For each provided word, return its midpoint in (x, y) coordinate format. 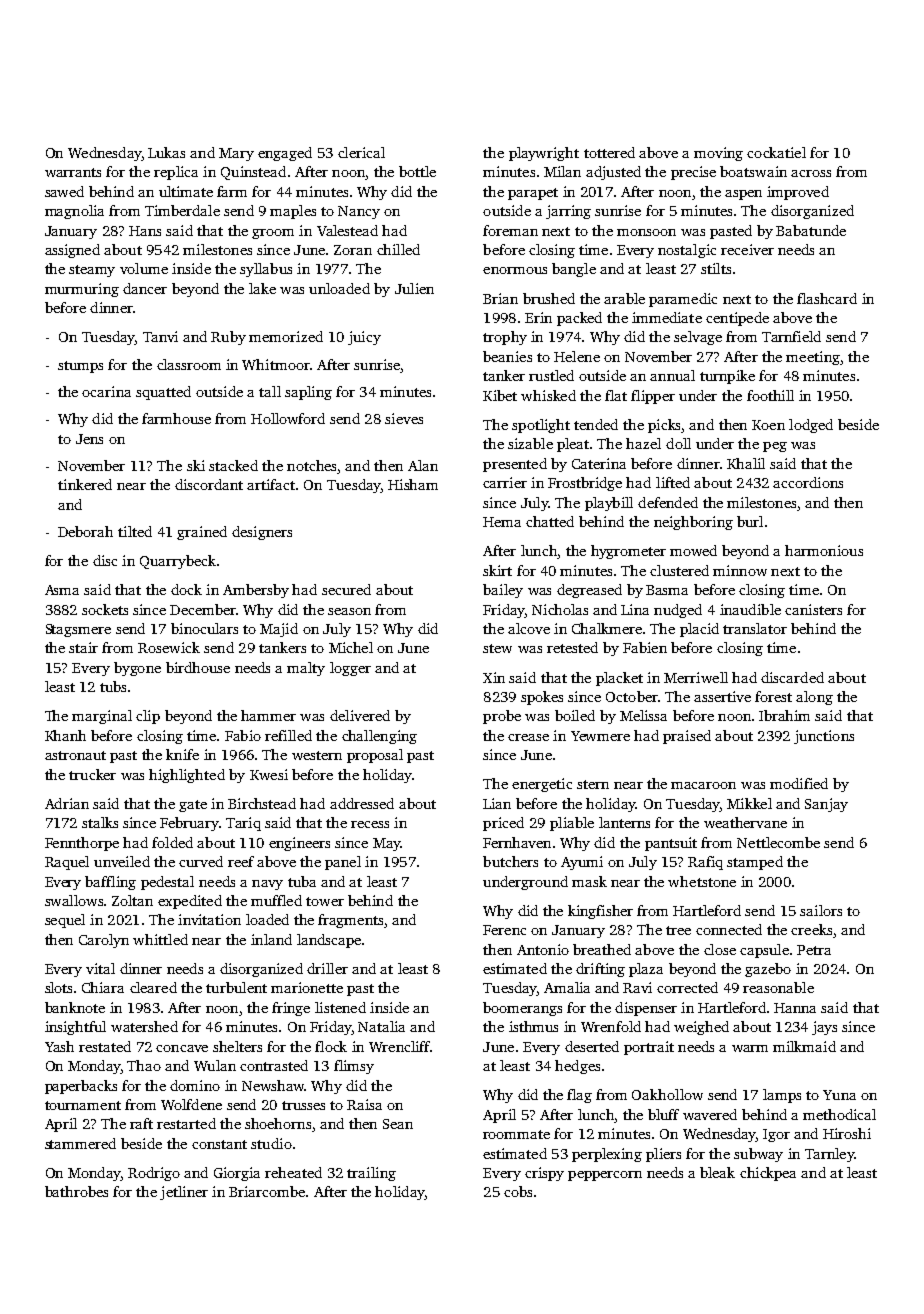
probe (502, 717)
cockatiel (776, 152)
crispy (544, 1174)
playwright (544, 154)
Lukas (166, 152)
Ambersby (256, 591)
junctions (824, 737)
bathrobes (76, 1191)
